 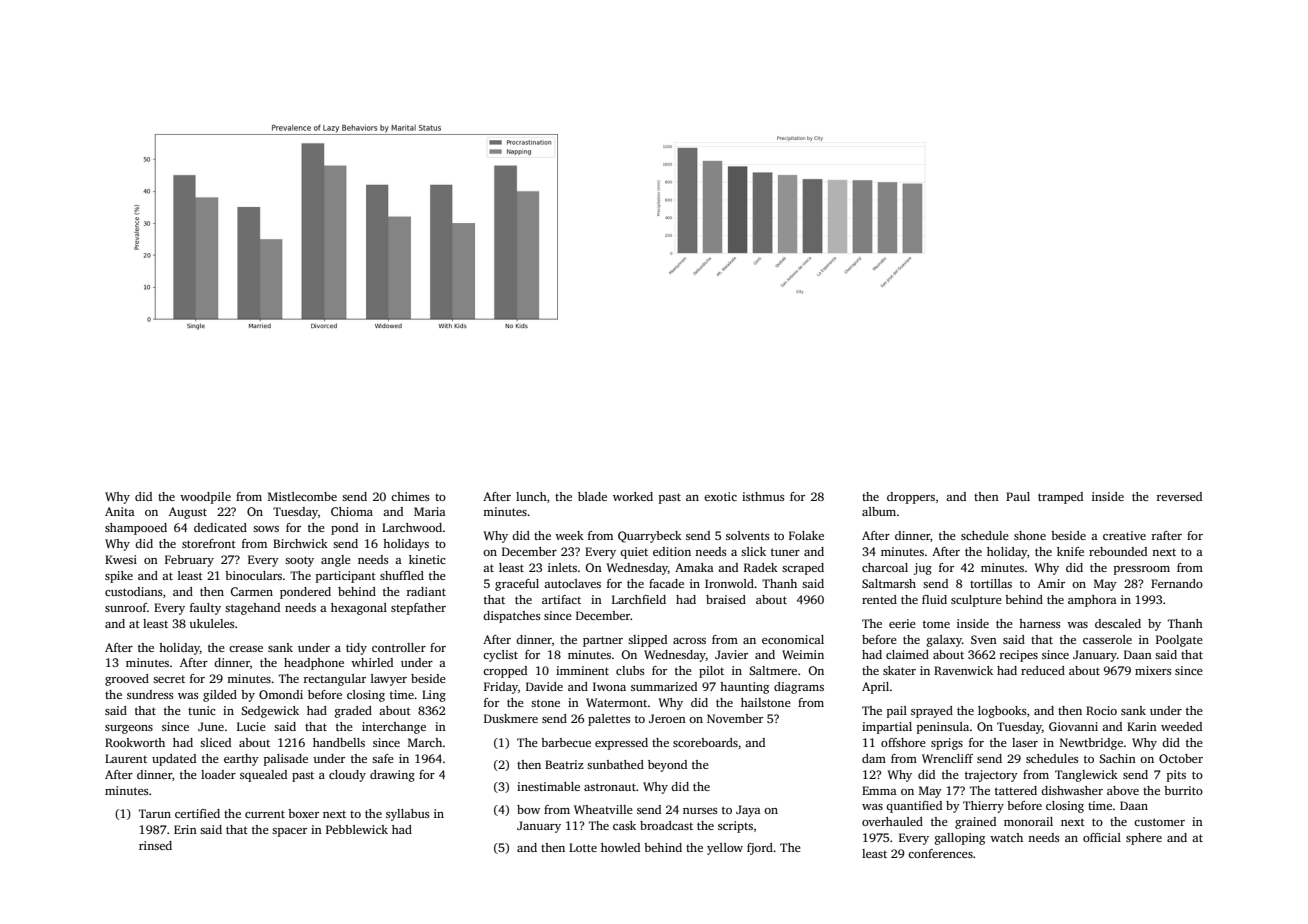 What do you see at coordinates (943, 728) in the page?
I see `peninsula` at bounding box center [943, 728].
